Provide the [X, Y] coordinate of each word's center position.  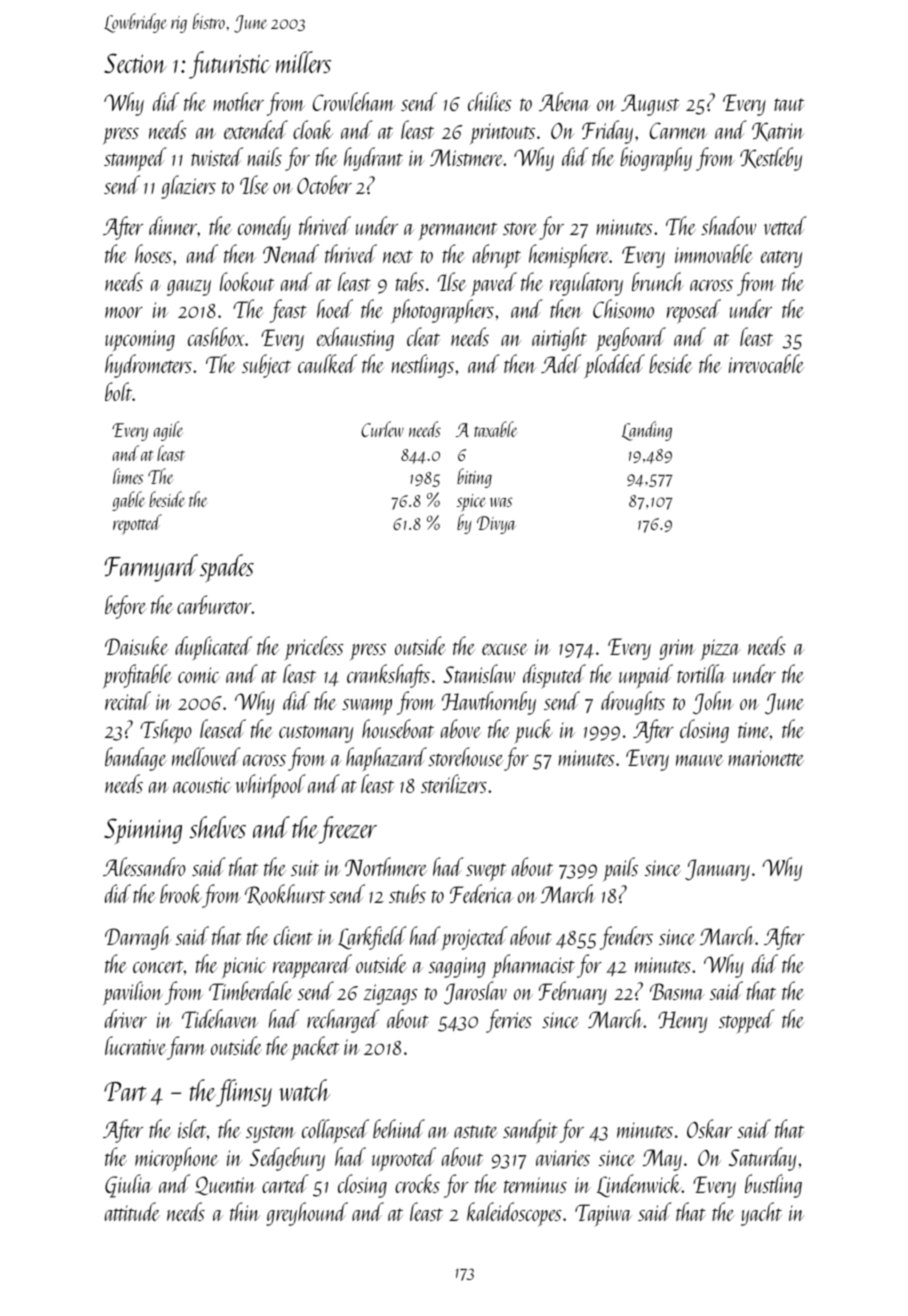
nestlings [422, 366]
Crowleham [354, 101]
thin [245, 1211]
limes [128, 476]
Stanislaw [479, 673]
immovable [714, 253]
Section [135, 63]
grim [677, 649]
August [650, 105]
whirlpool [270, 786]
